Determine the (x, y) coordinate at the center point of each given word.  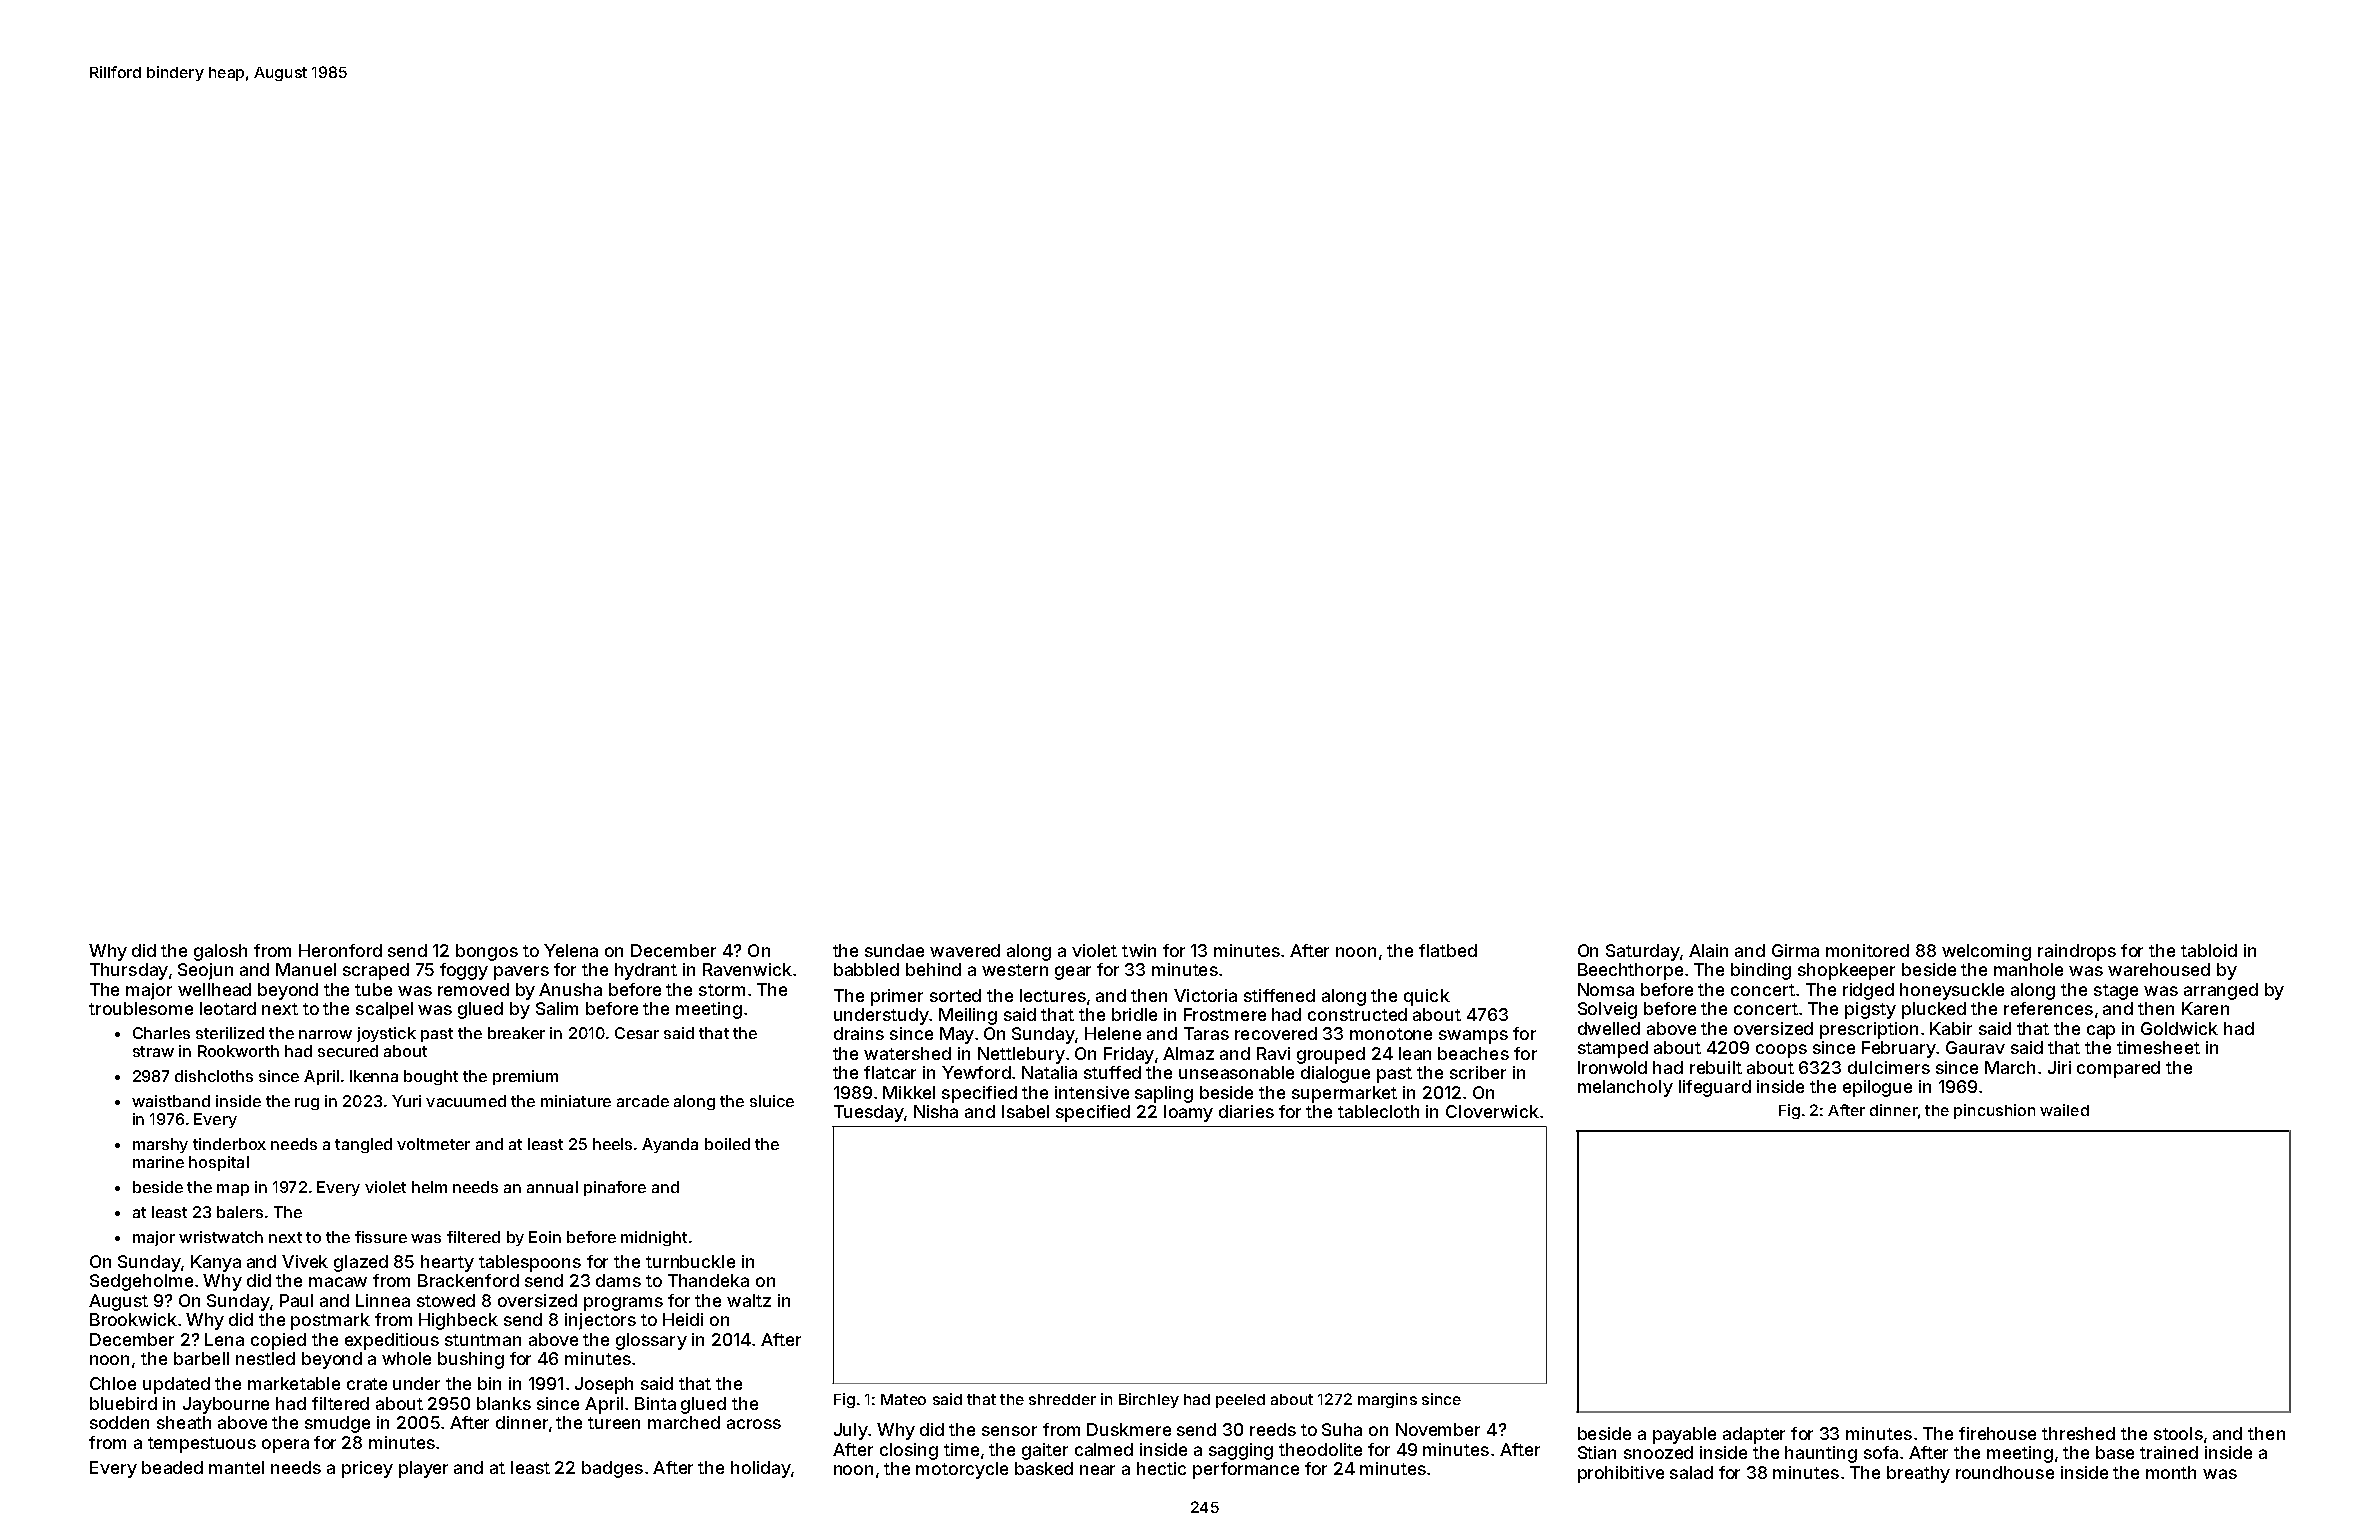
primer (897, 997)
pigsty (1870, 1010)
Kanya (216, 1263)
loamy (1188, 1113)
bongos (487, 952)
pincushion (1994, 1111)
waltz (749, 1300)
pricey (367, 1469)
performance (1246, 1470)
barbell (201, 1358)
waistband (171, 1101)
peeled (1240, 1401)
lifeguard (1715, 1088)
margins (1387, 1400)
